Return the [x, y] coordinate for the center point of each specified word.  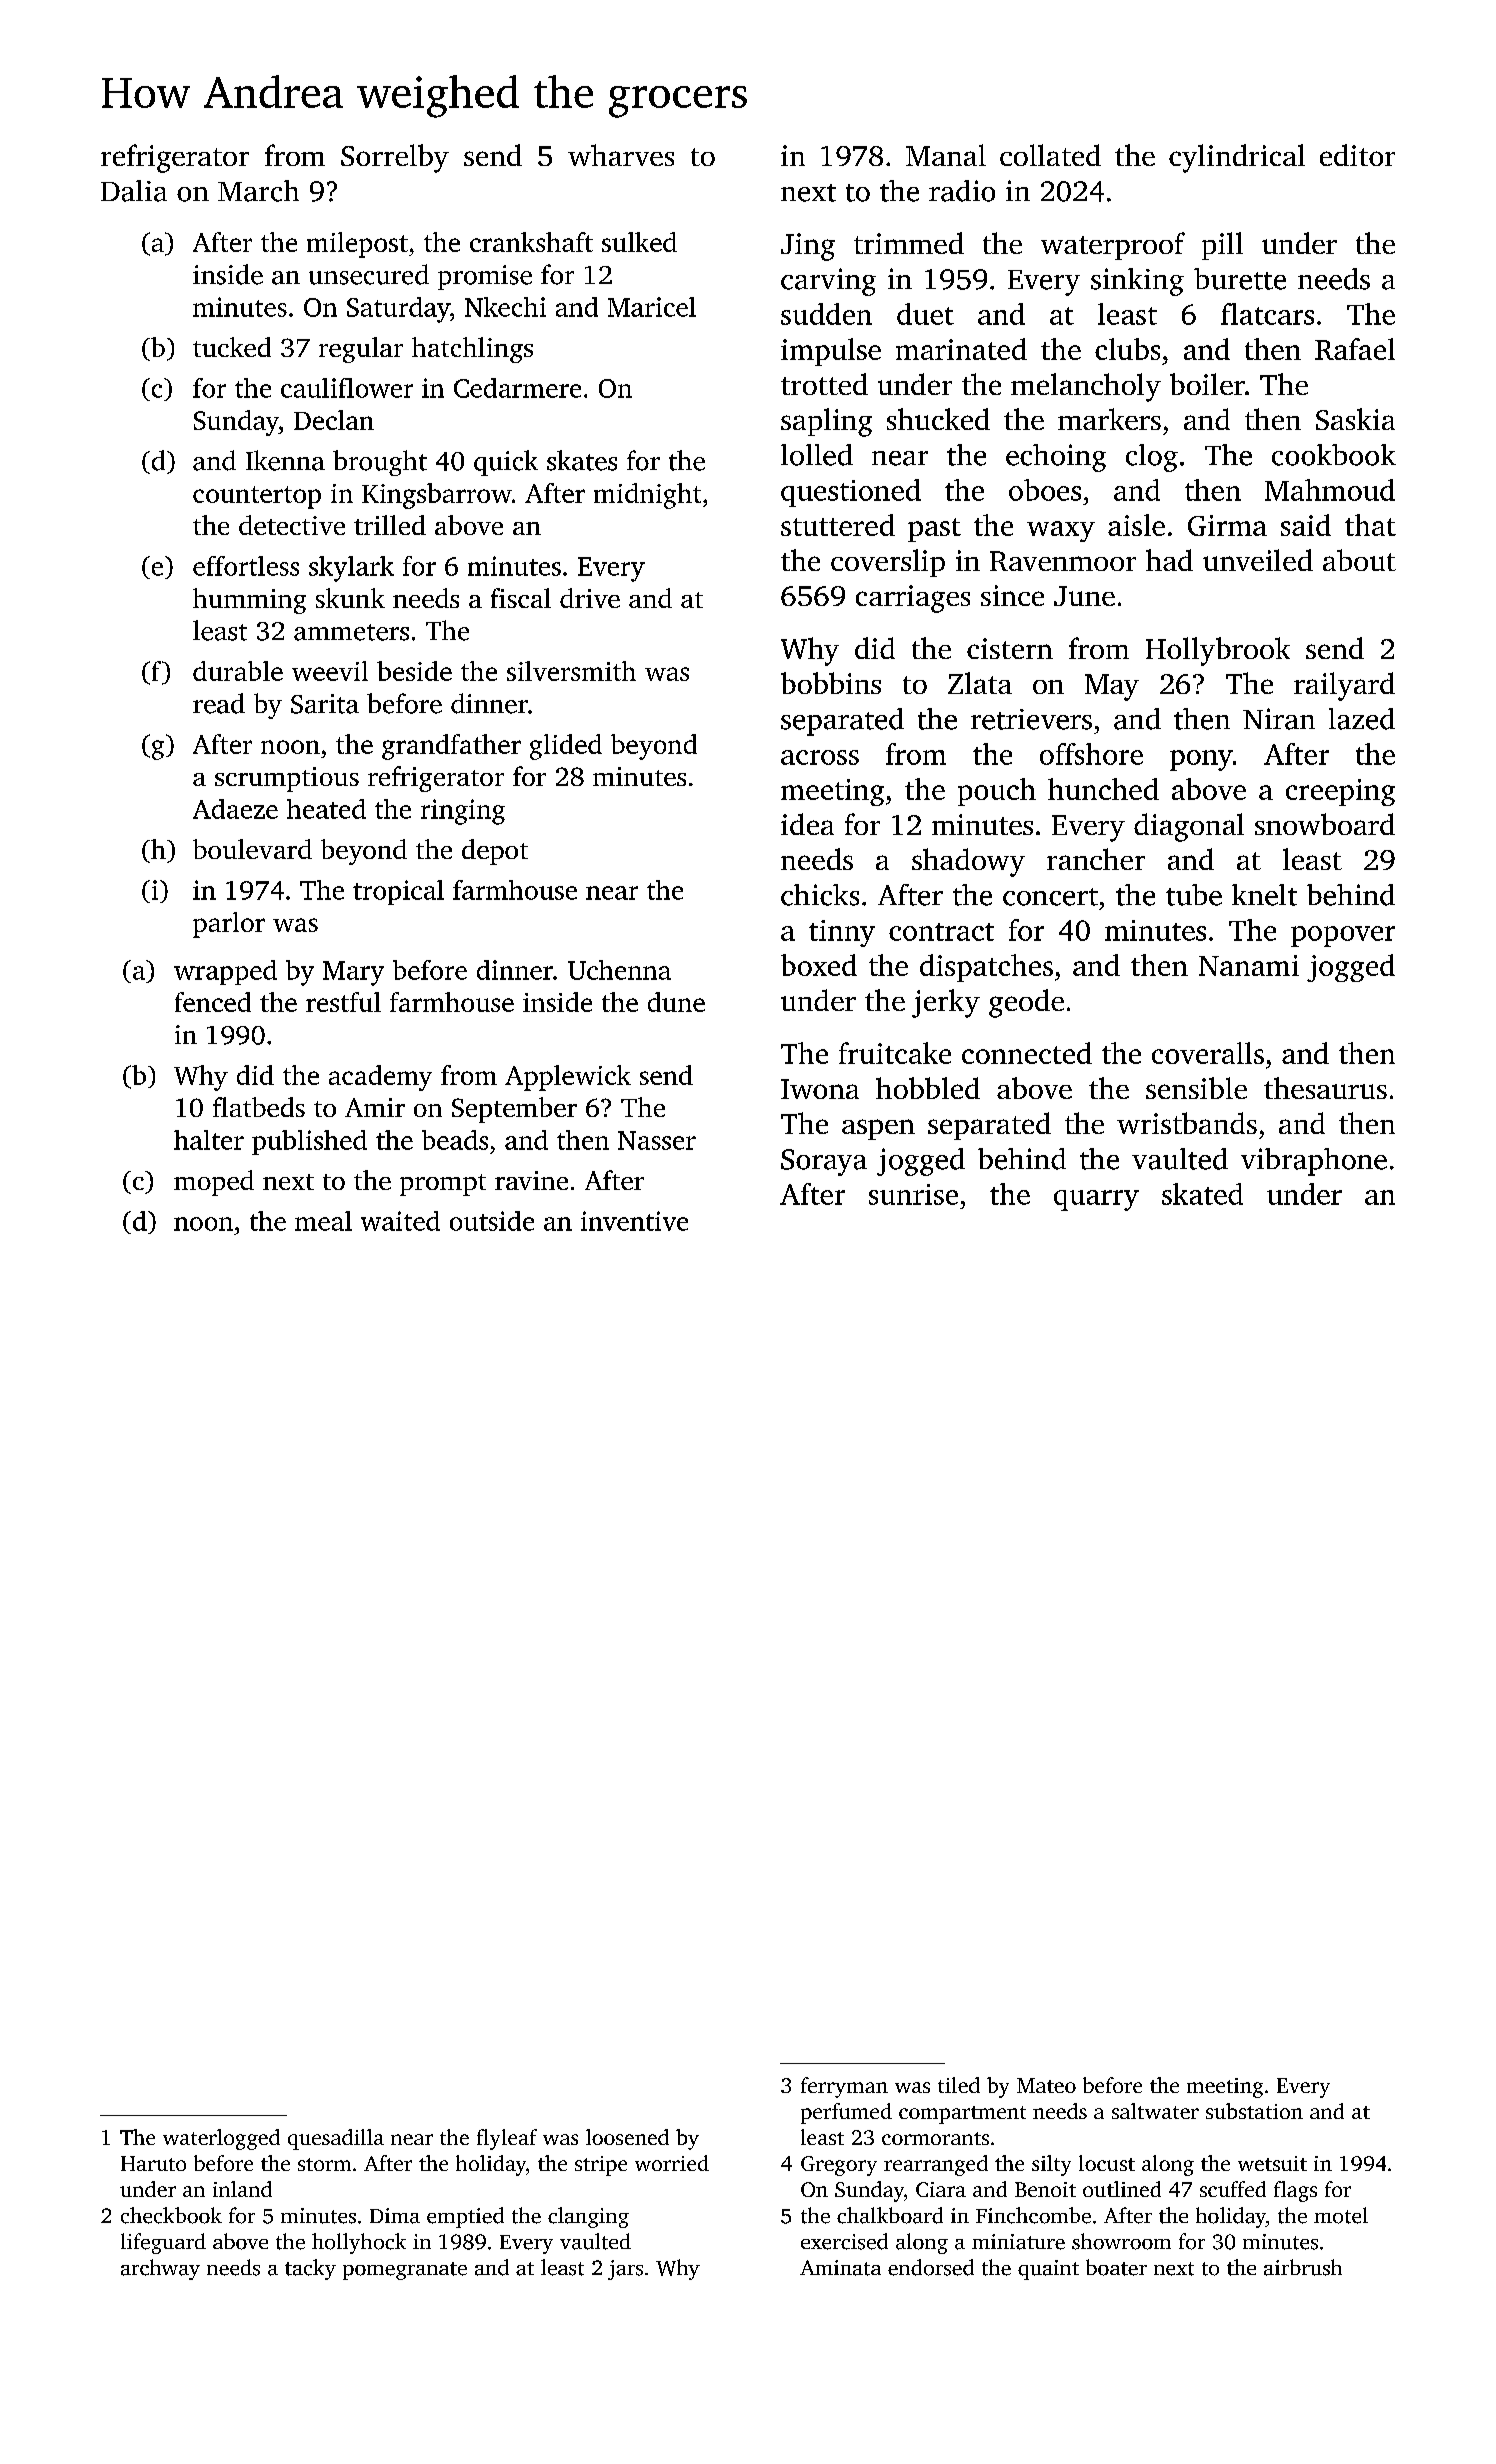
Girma [1227, 525]
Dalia [134, 191]
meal [323, 1221]
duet [925, 314]
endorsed [931, 2267]
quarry [1096, 1200]
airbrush [1303, 2267]
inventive [634, 1221]
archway [160, 2269]
